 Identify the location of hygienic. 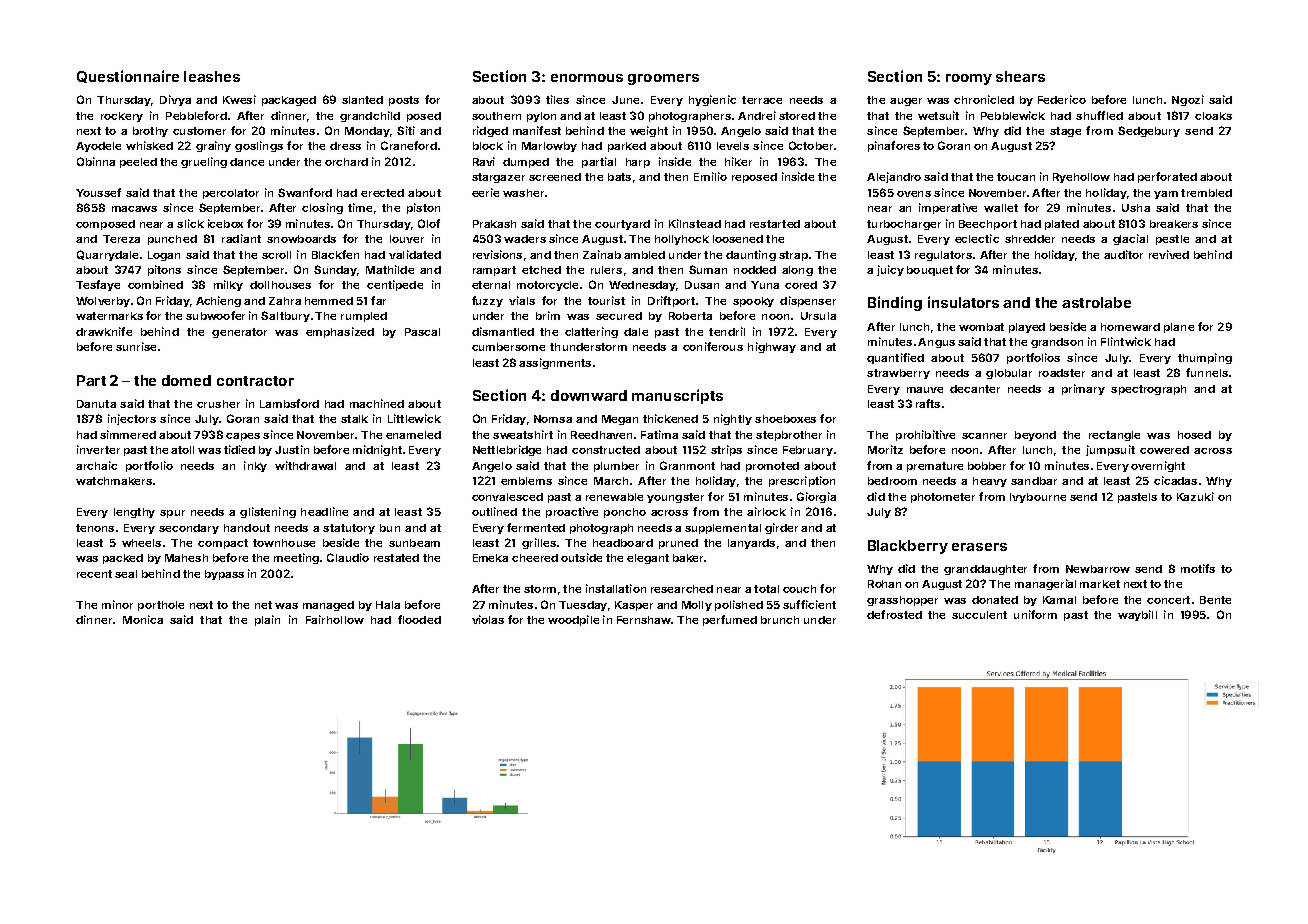
(712, 100).
